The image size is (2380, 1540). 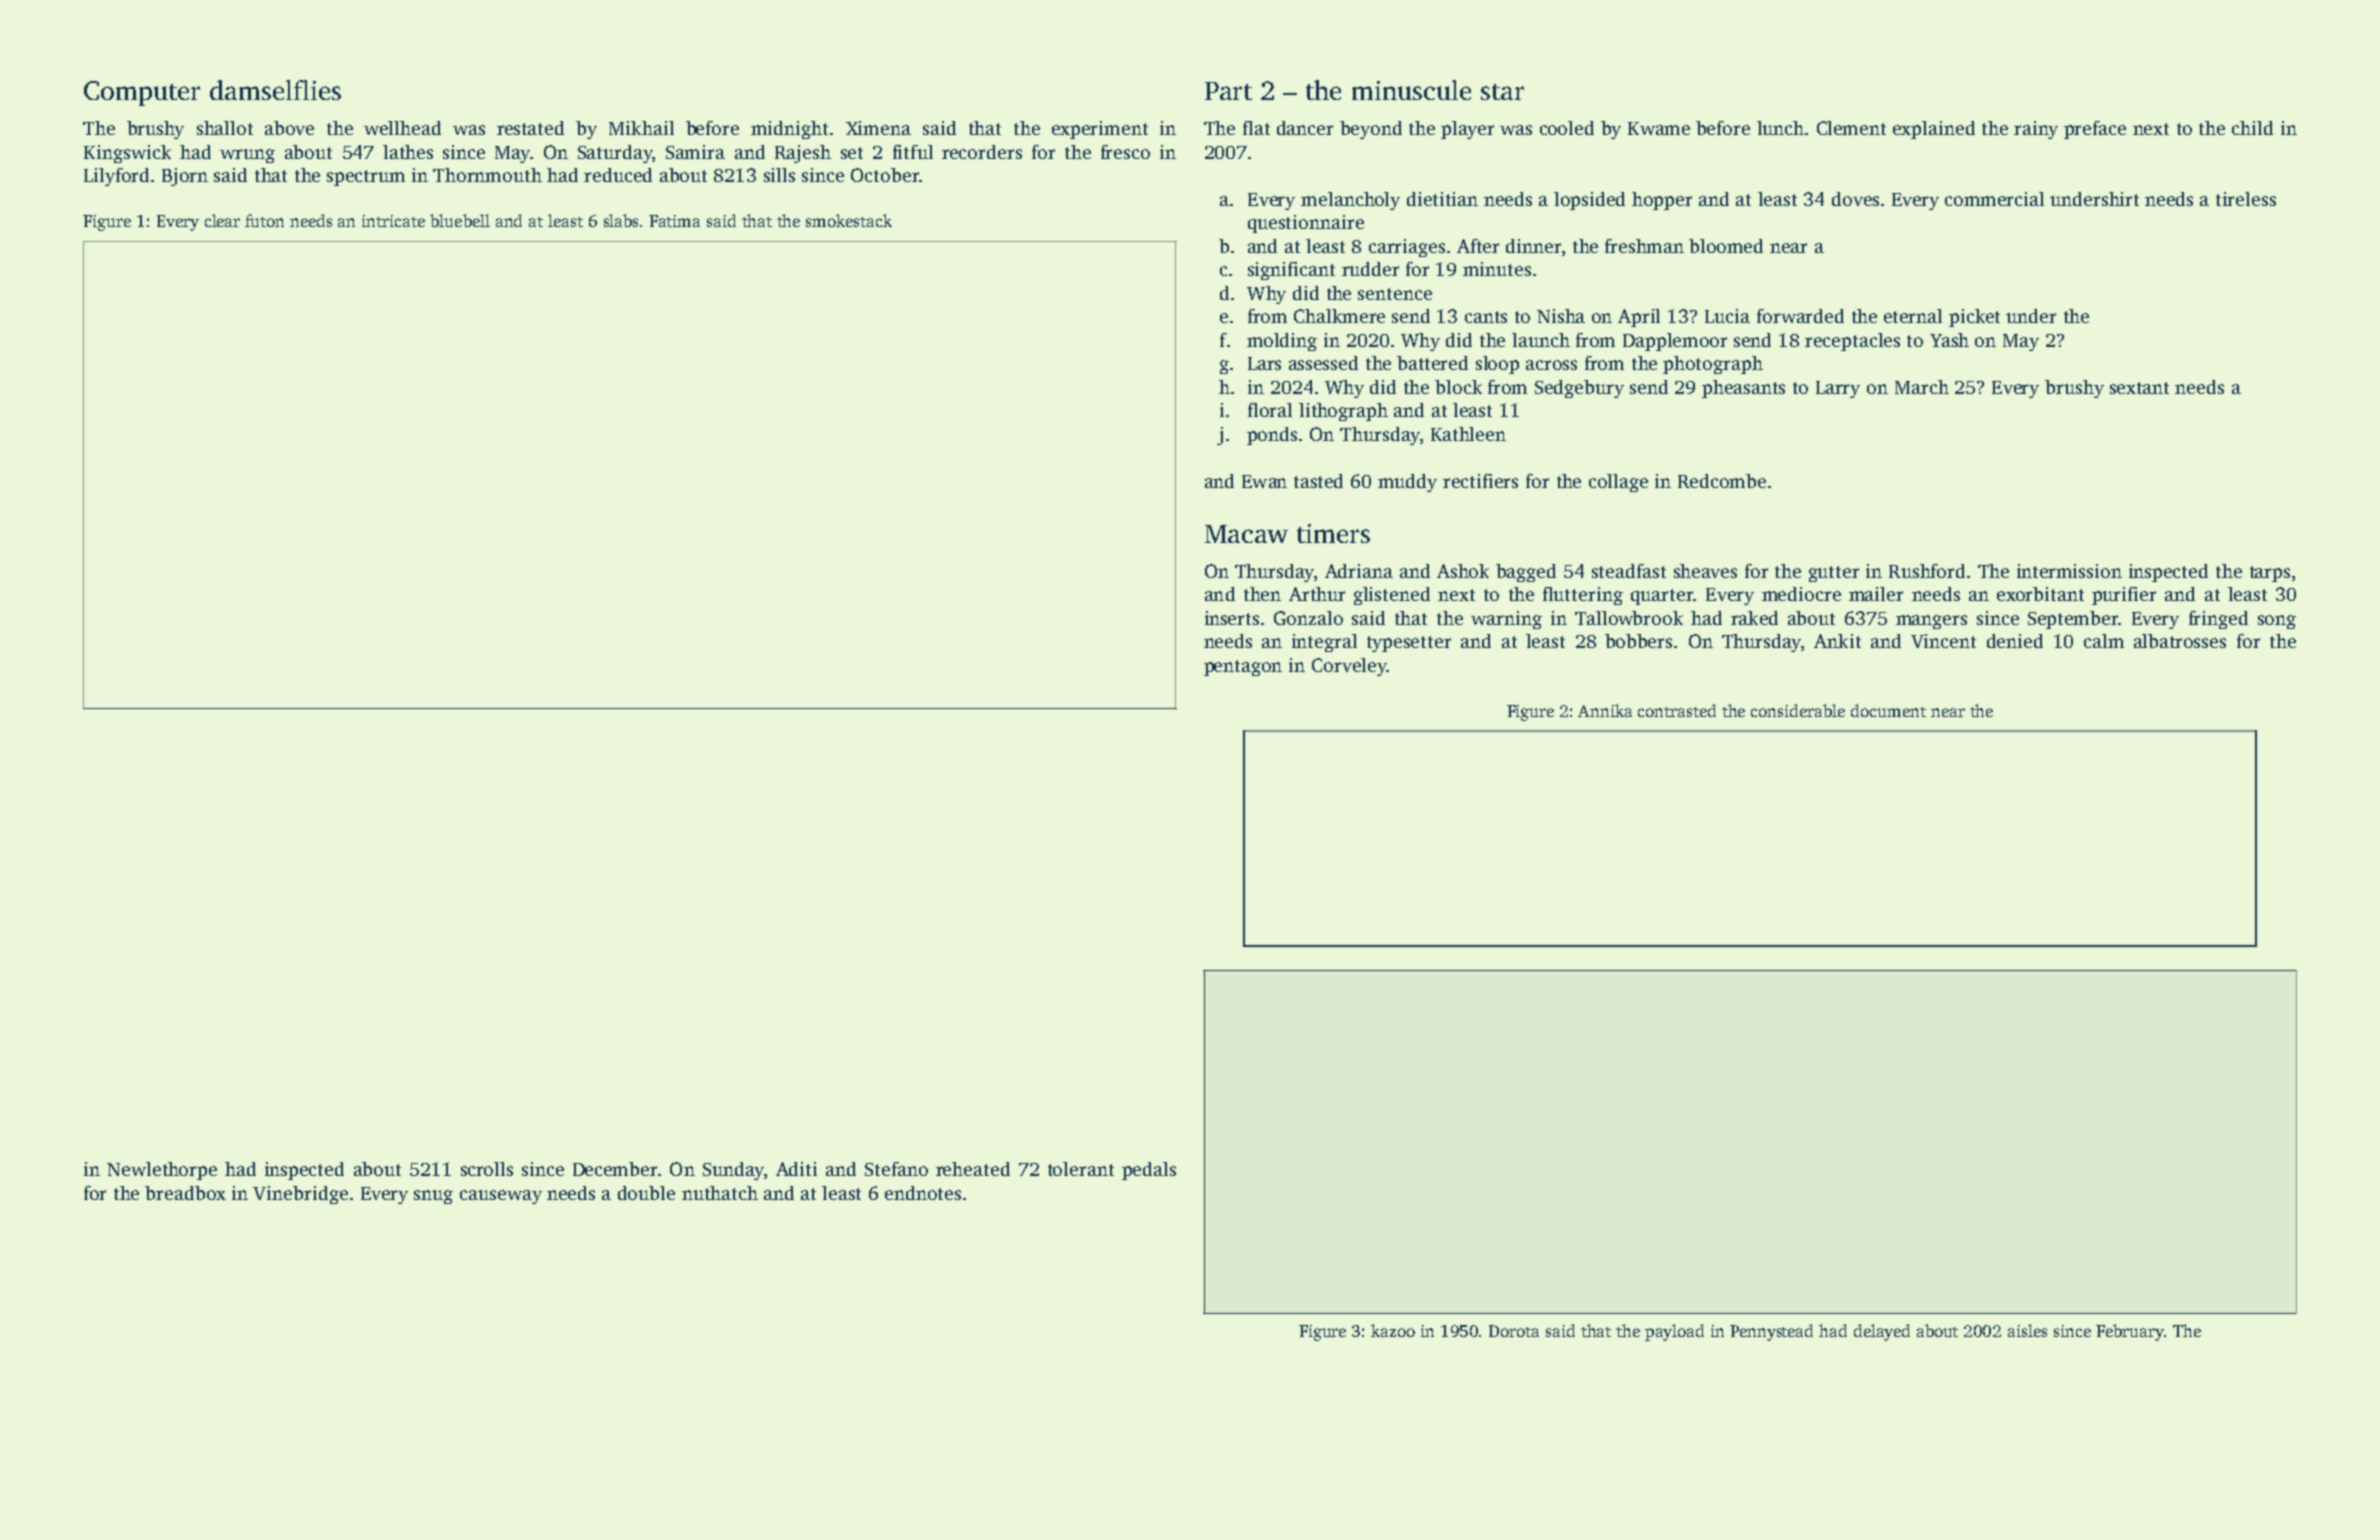 I want to click on Computer, so click(x=142, y=93).
